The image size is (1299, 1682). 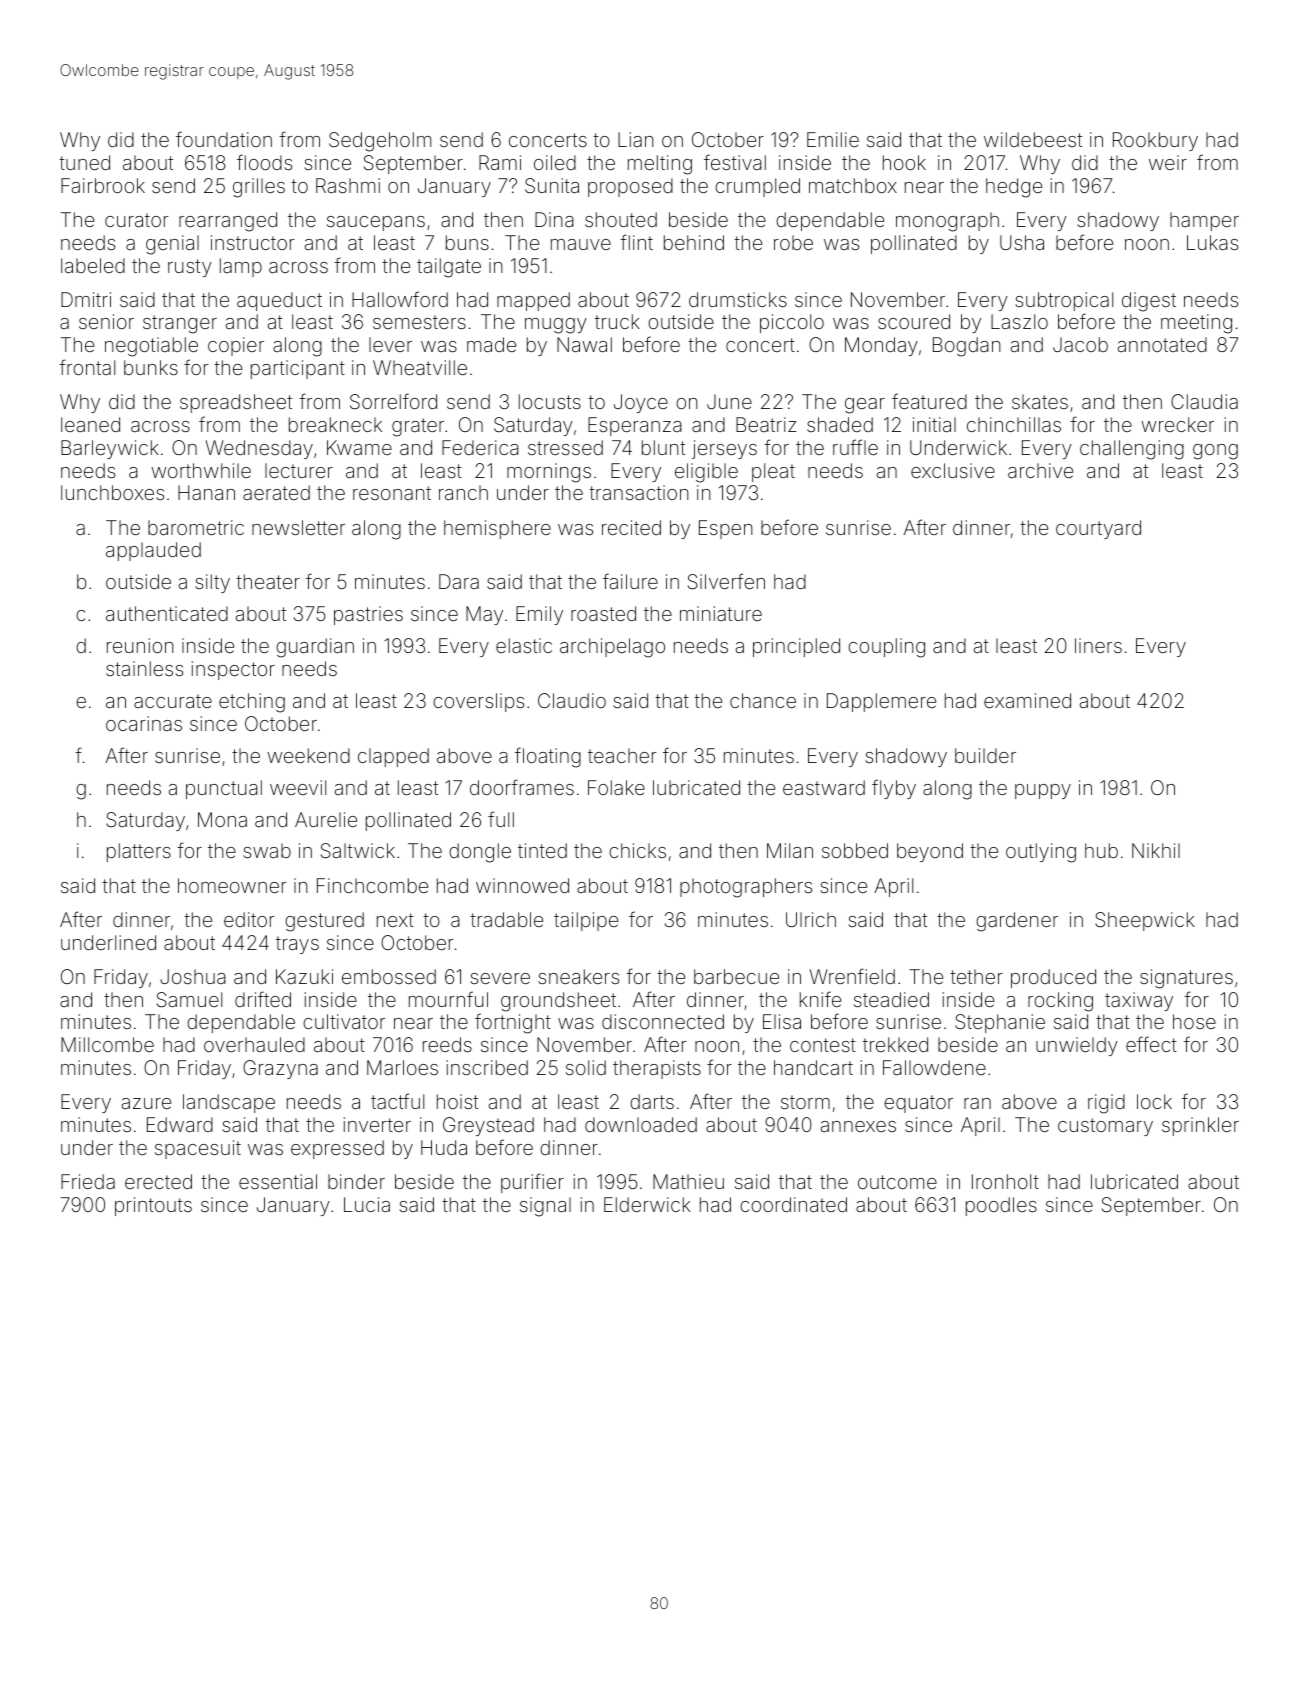 I want to click on Lucia, so click(x=367, y=1204).
